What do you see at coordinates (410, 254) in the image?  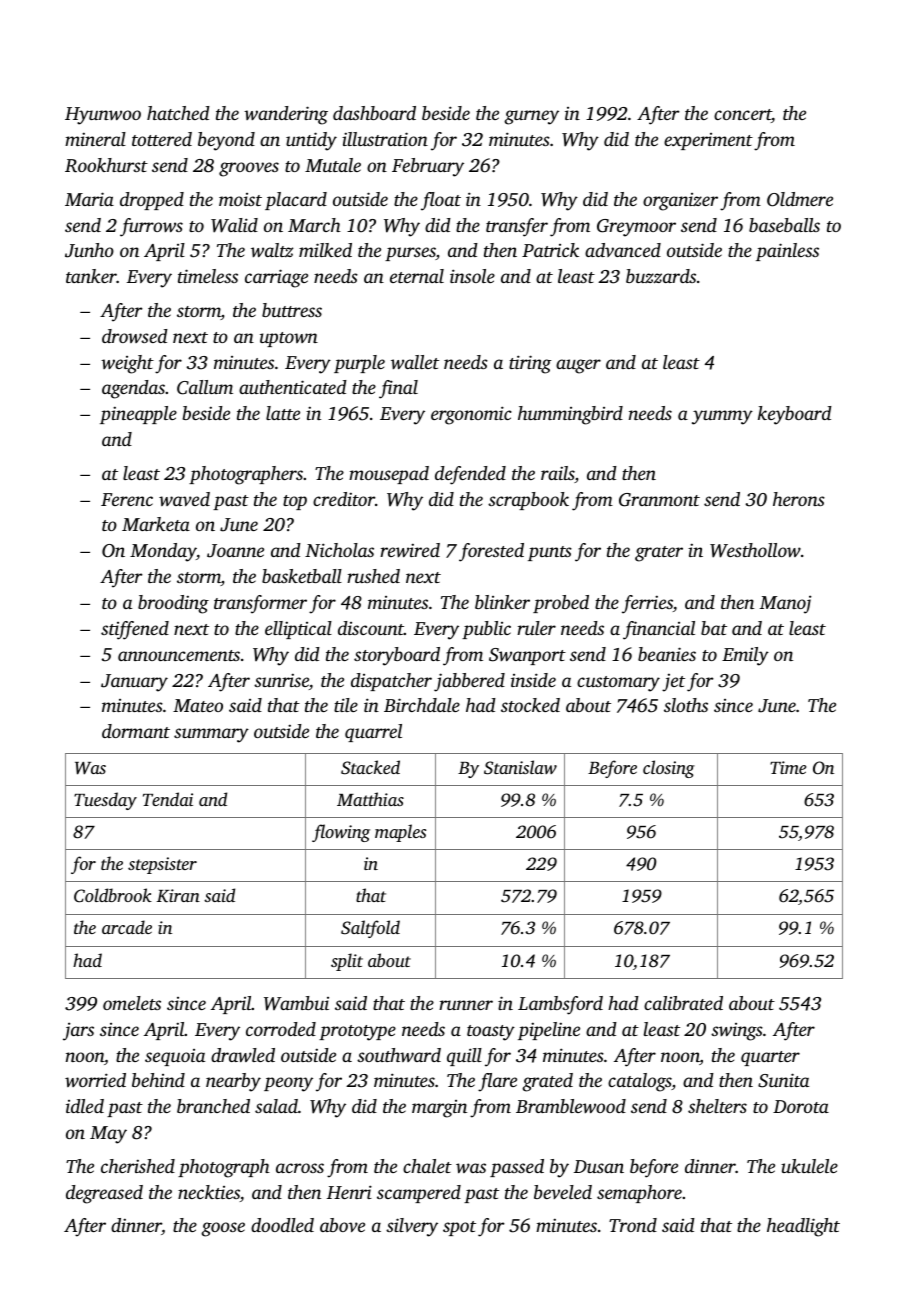 I see `purses` at bounding box center [410, 254].
